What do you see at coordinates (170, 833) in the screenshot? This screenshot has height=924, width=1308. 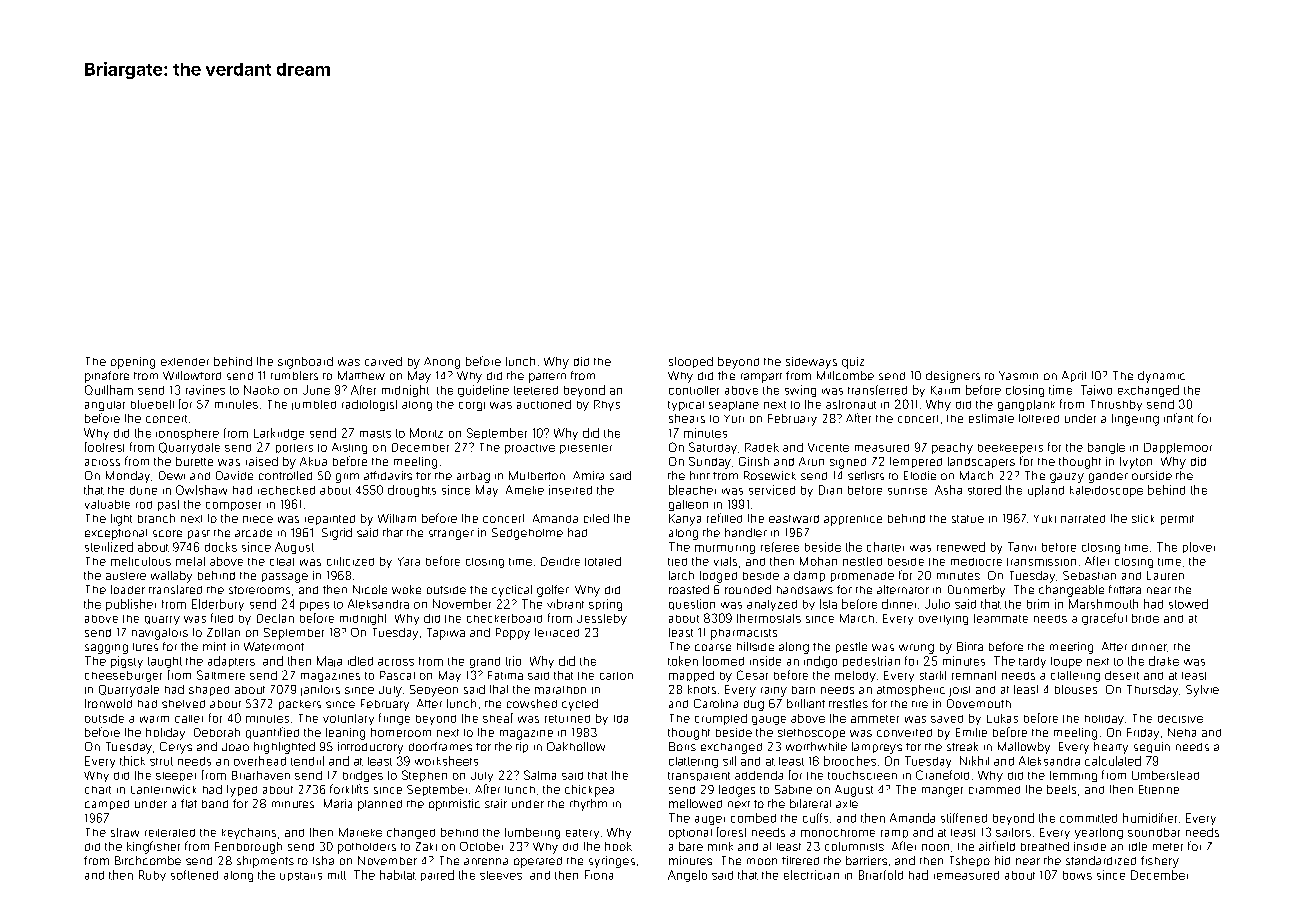 I see `reiterated` at bounding box center [170, 833].
